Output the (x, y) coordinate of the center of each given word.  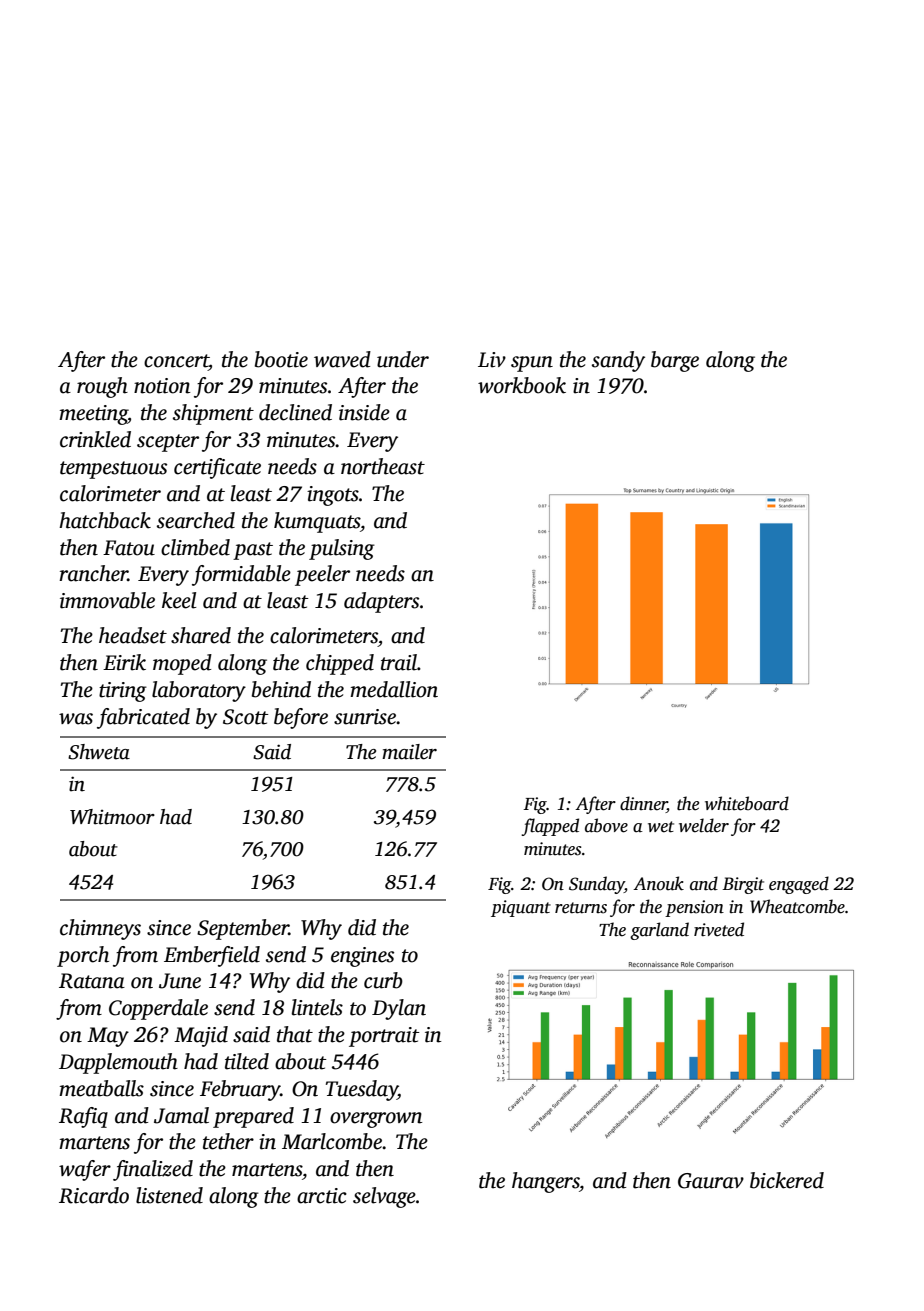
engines (362, 957)
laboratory (199, 691)
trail (399, 662)
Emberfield (212, 956)
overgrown (376, 1120)
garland (659, 931)
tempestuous (113, 470)
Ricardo (94, 1195)
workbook (522, 385)
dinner (643, 803)
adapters (381, 602)
